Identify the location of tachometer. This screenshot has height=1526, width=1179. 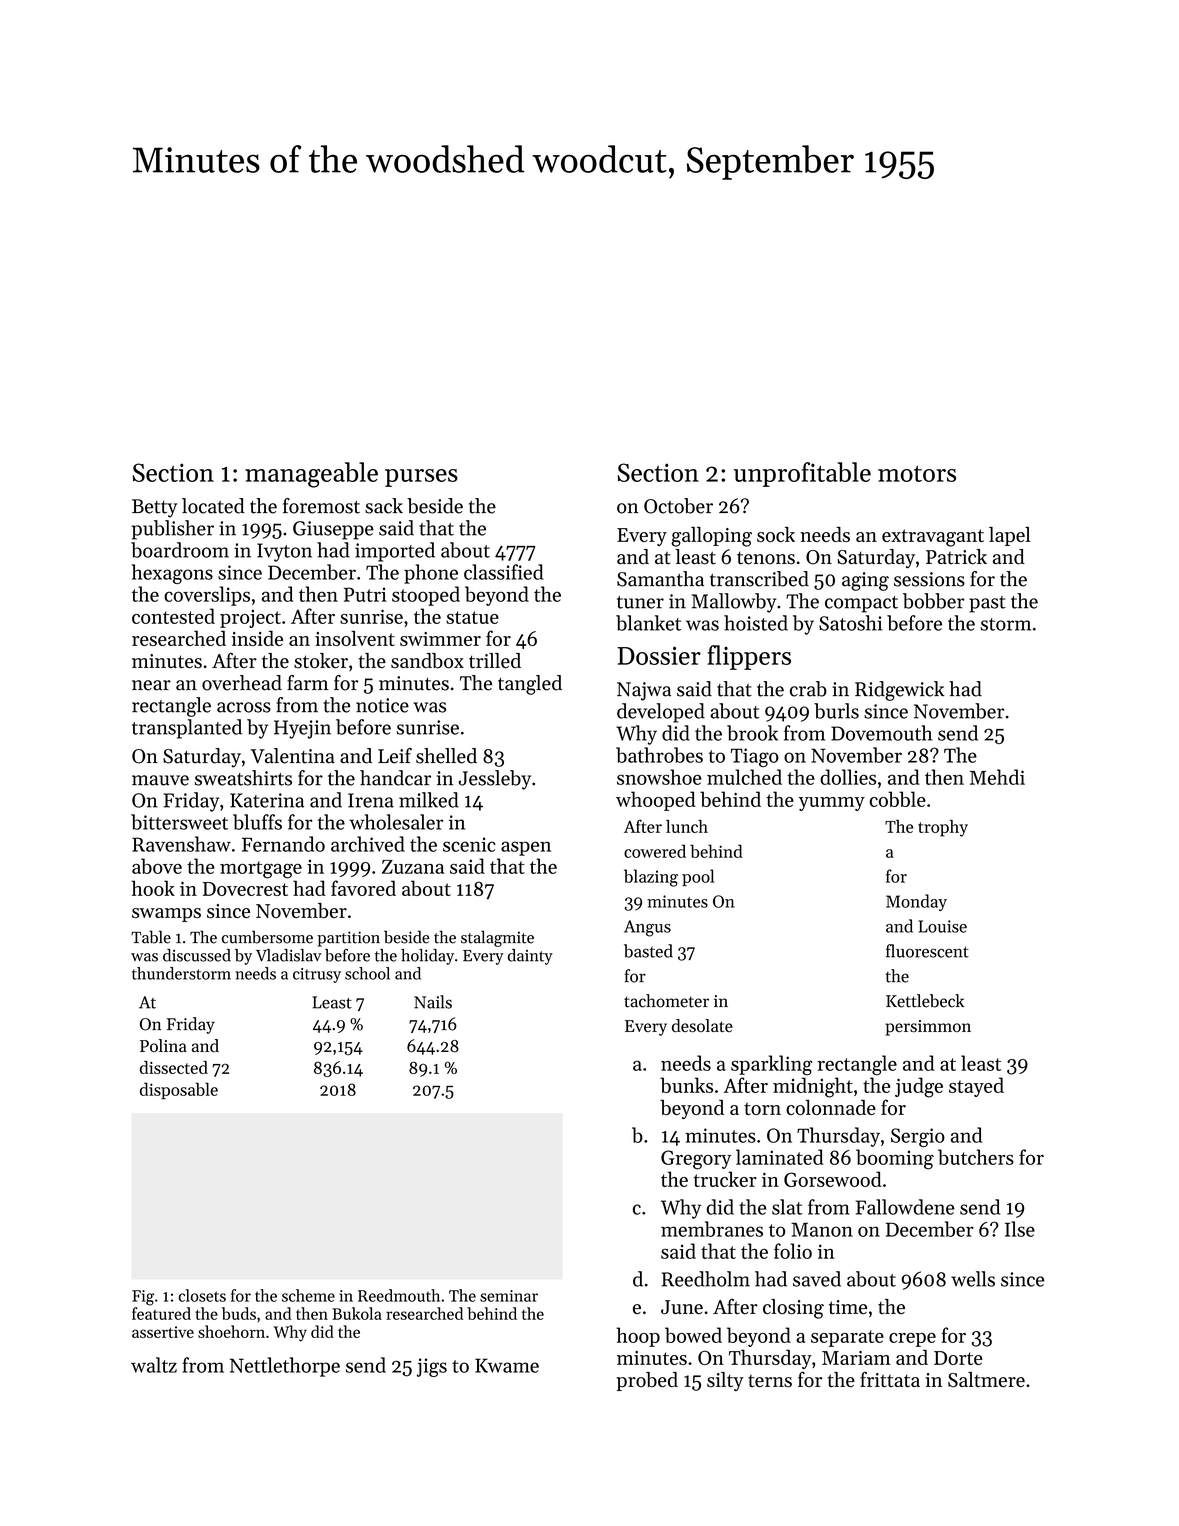
(666, 1001).
